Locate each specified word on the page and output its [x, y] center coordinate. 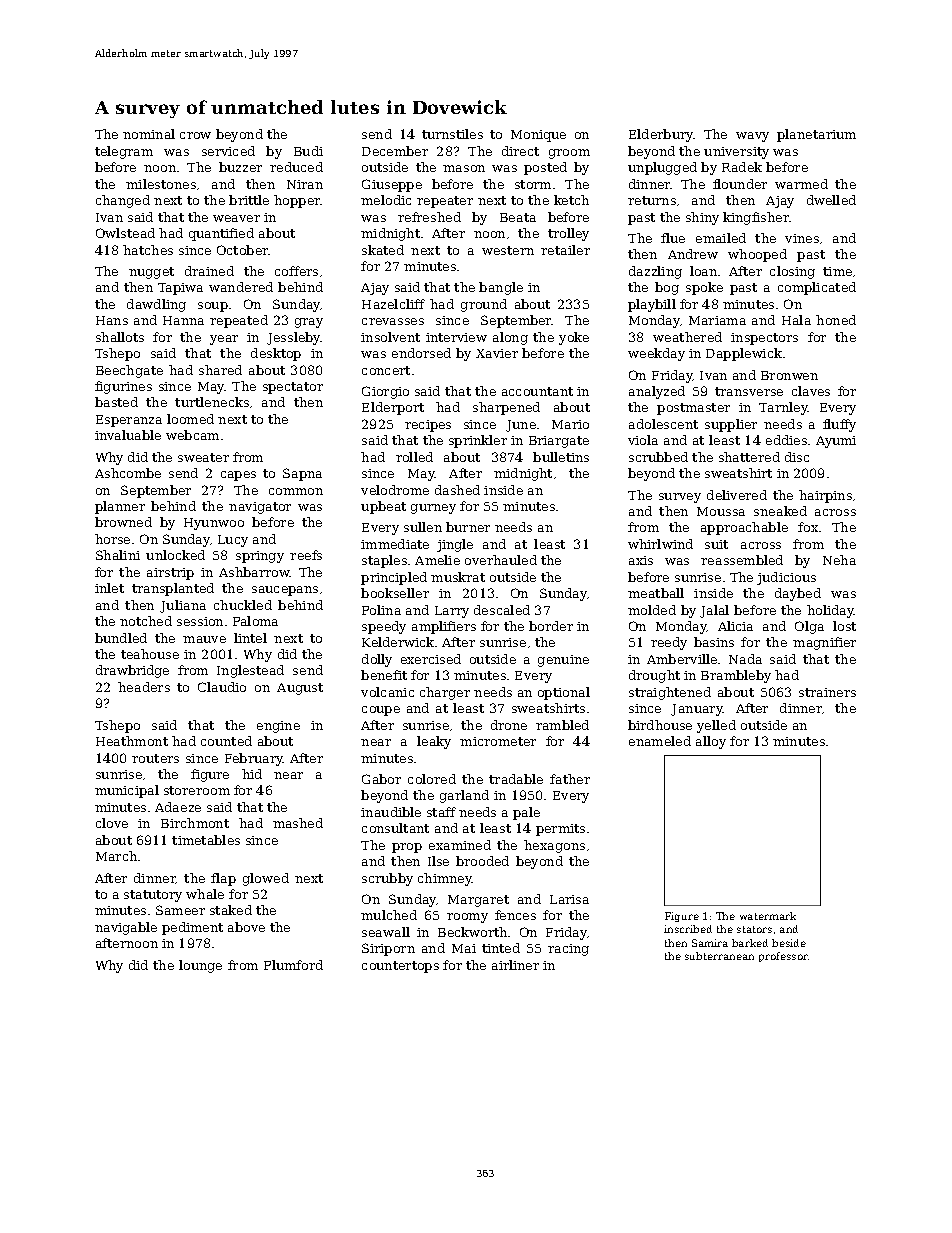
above [246, 927]
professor [783, 957]
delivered [737, 495]
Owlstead [125, 233]
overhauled [501, 560]
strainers [827, 692]
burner [468, 527]
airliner [515, 965]
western [508, 250]
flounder [740, 184]
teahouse [150, 654]
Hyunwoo [214, 524]
